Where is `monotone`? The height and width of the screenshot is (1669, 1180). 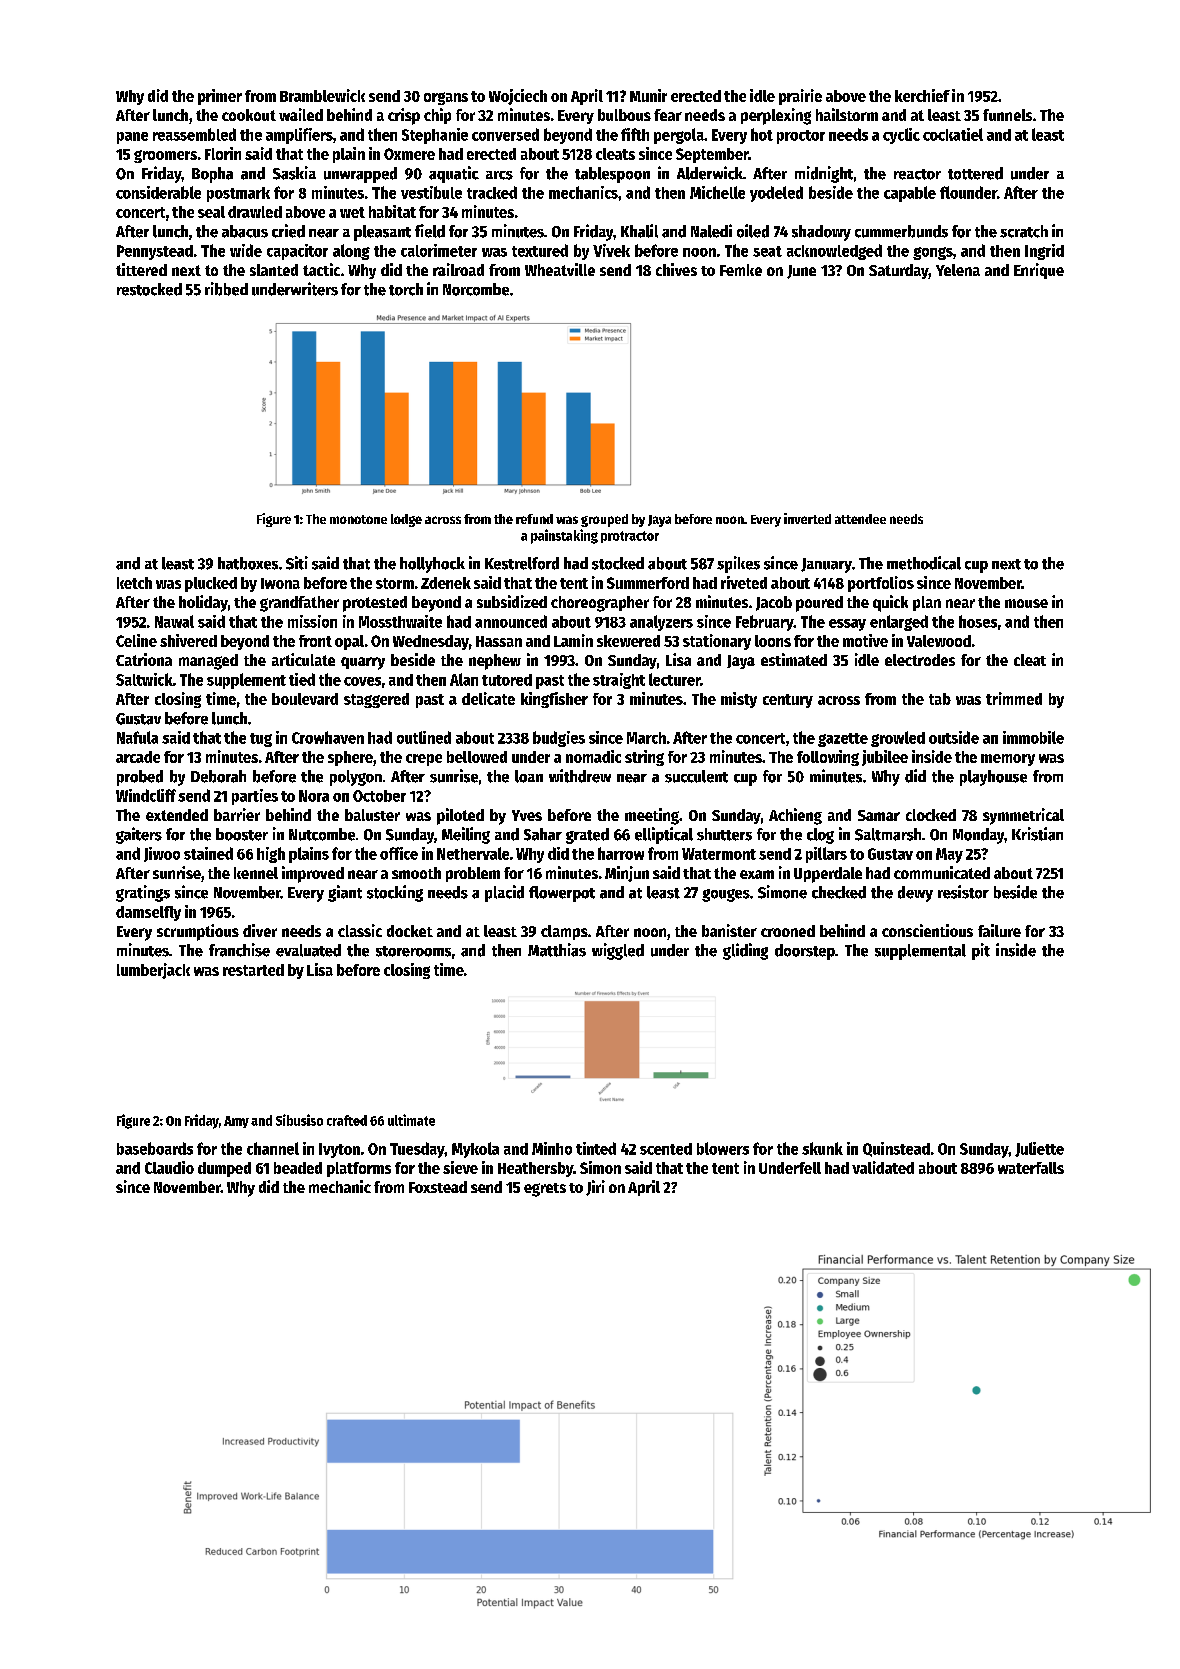 monotone is located at coordinates (358, 519).
